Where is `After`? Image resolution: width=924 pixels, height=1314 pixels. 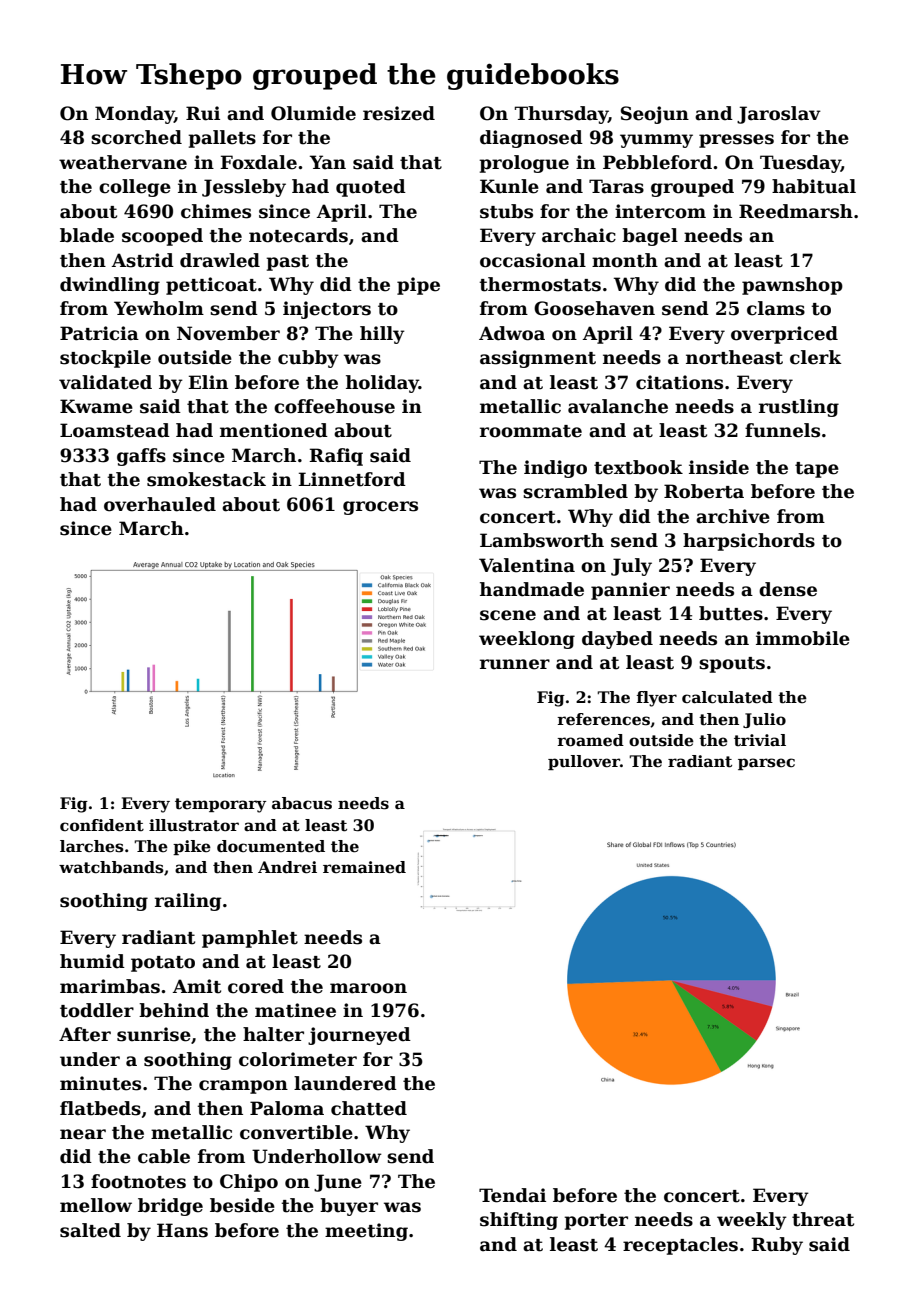 After is located at coordinates (85, 1034).
